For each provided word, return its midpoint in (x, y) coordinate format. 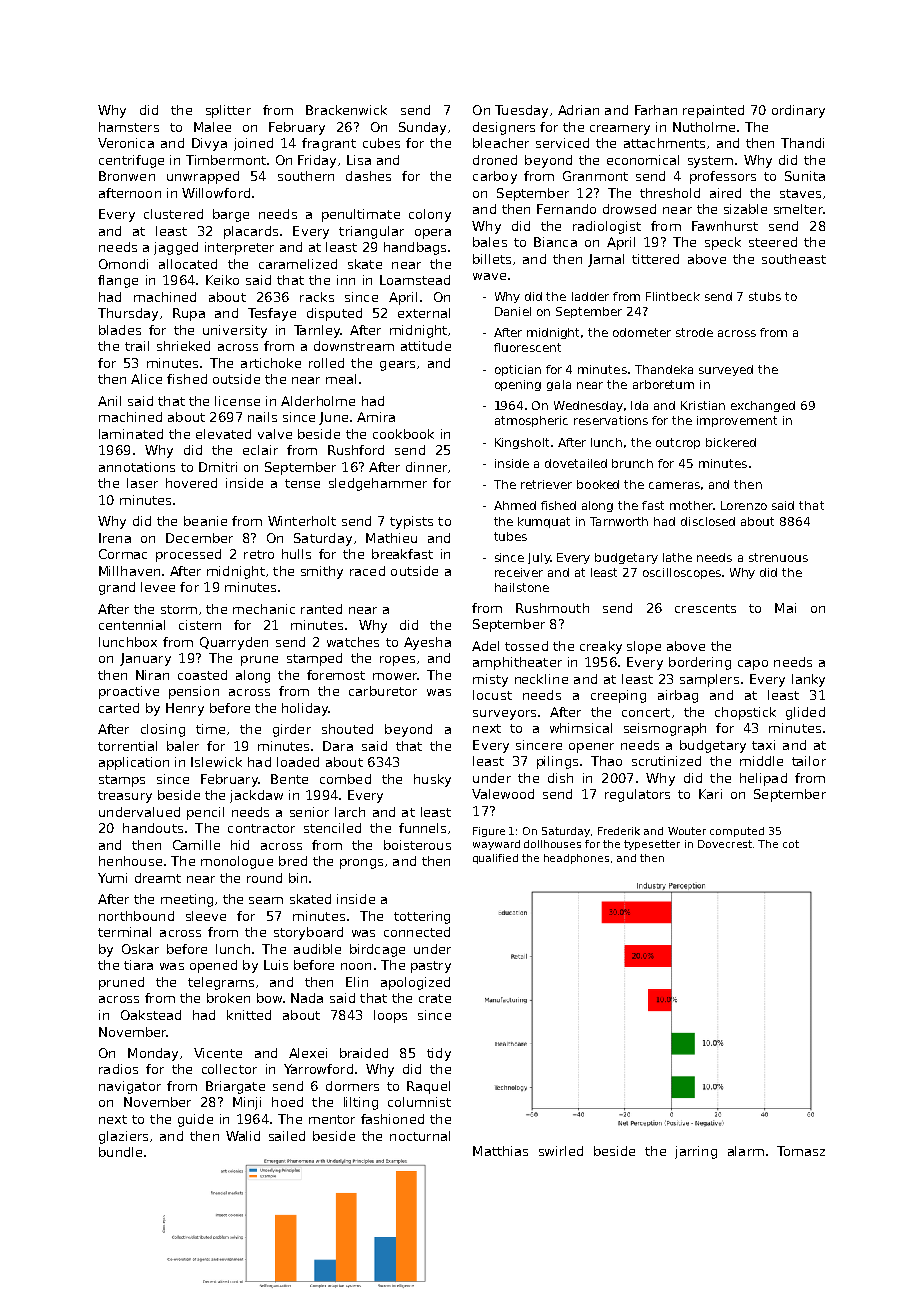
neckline (541, 679)
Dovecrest (725, 844)
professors (723, 177)
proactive (129, 692)
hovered (191, 483)
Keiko (222, 280)
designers (504, 128)
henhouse (130, 861)
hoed (287, 1102)
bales (490, 242)
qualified (495, 859)
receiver (519, 572)
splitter (228, 111)
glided (805, 713)
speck (723, 243)
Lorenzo (744, 505)
